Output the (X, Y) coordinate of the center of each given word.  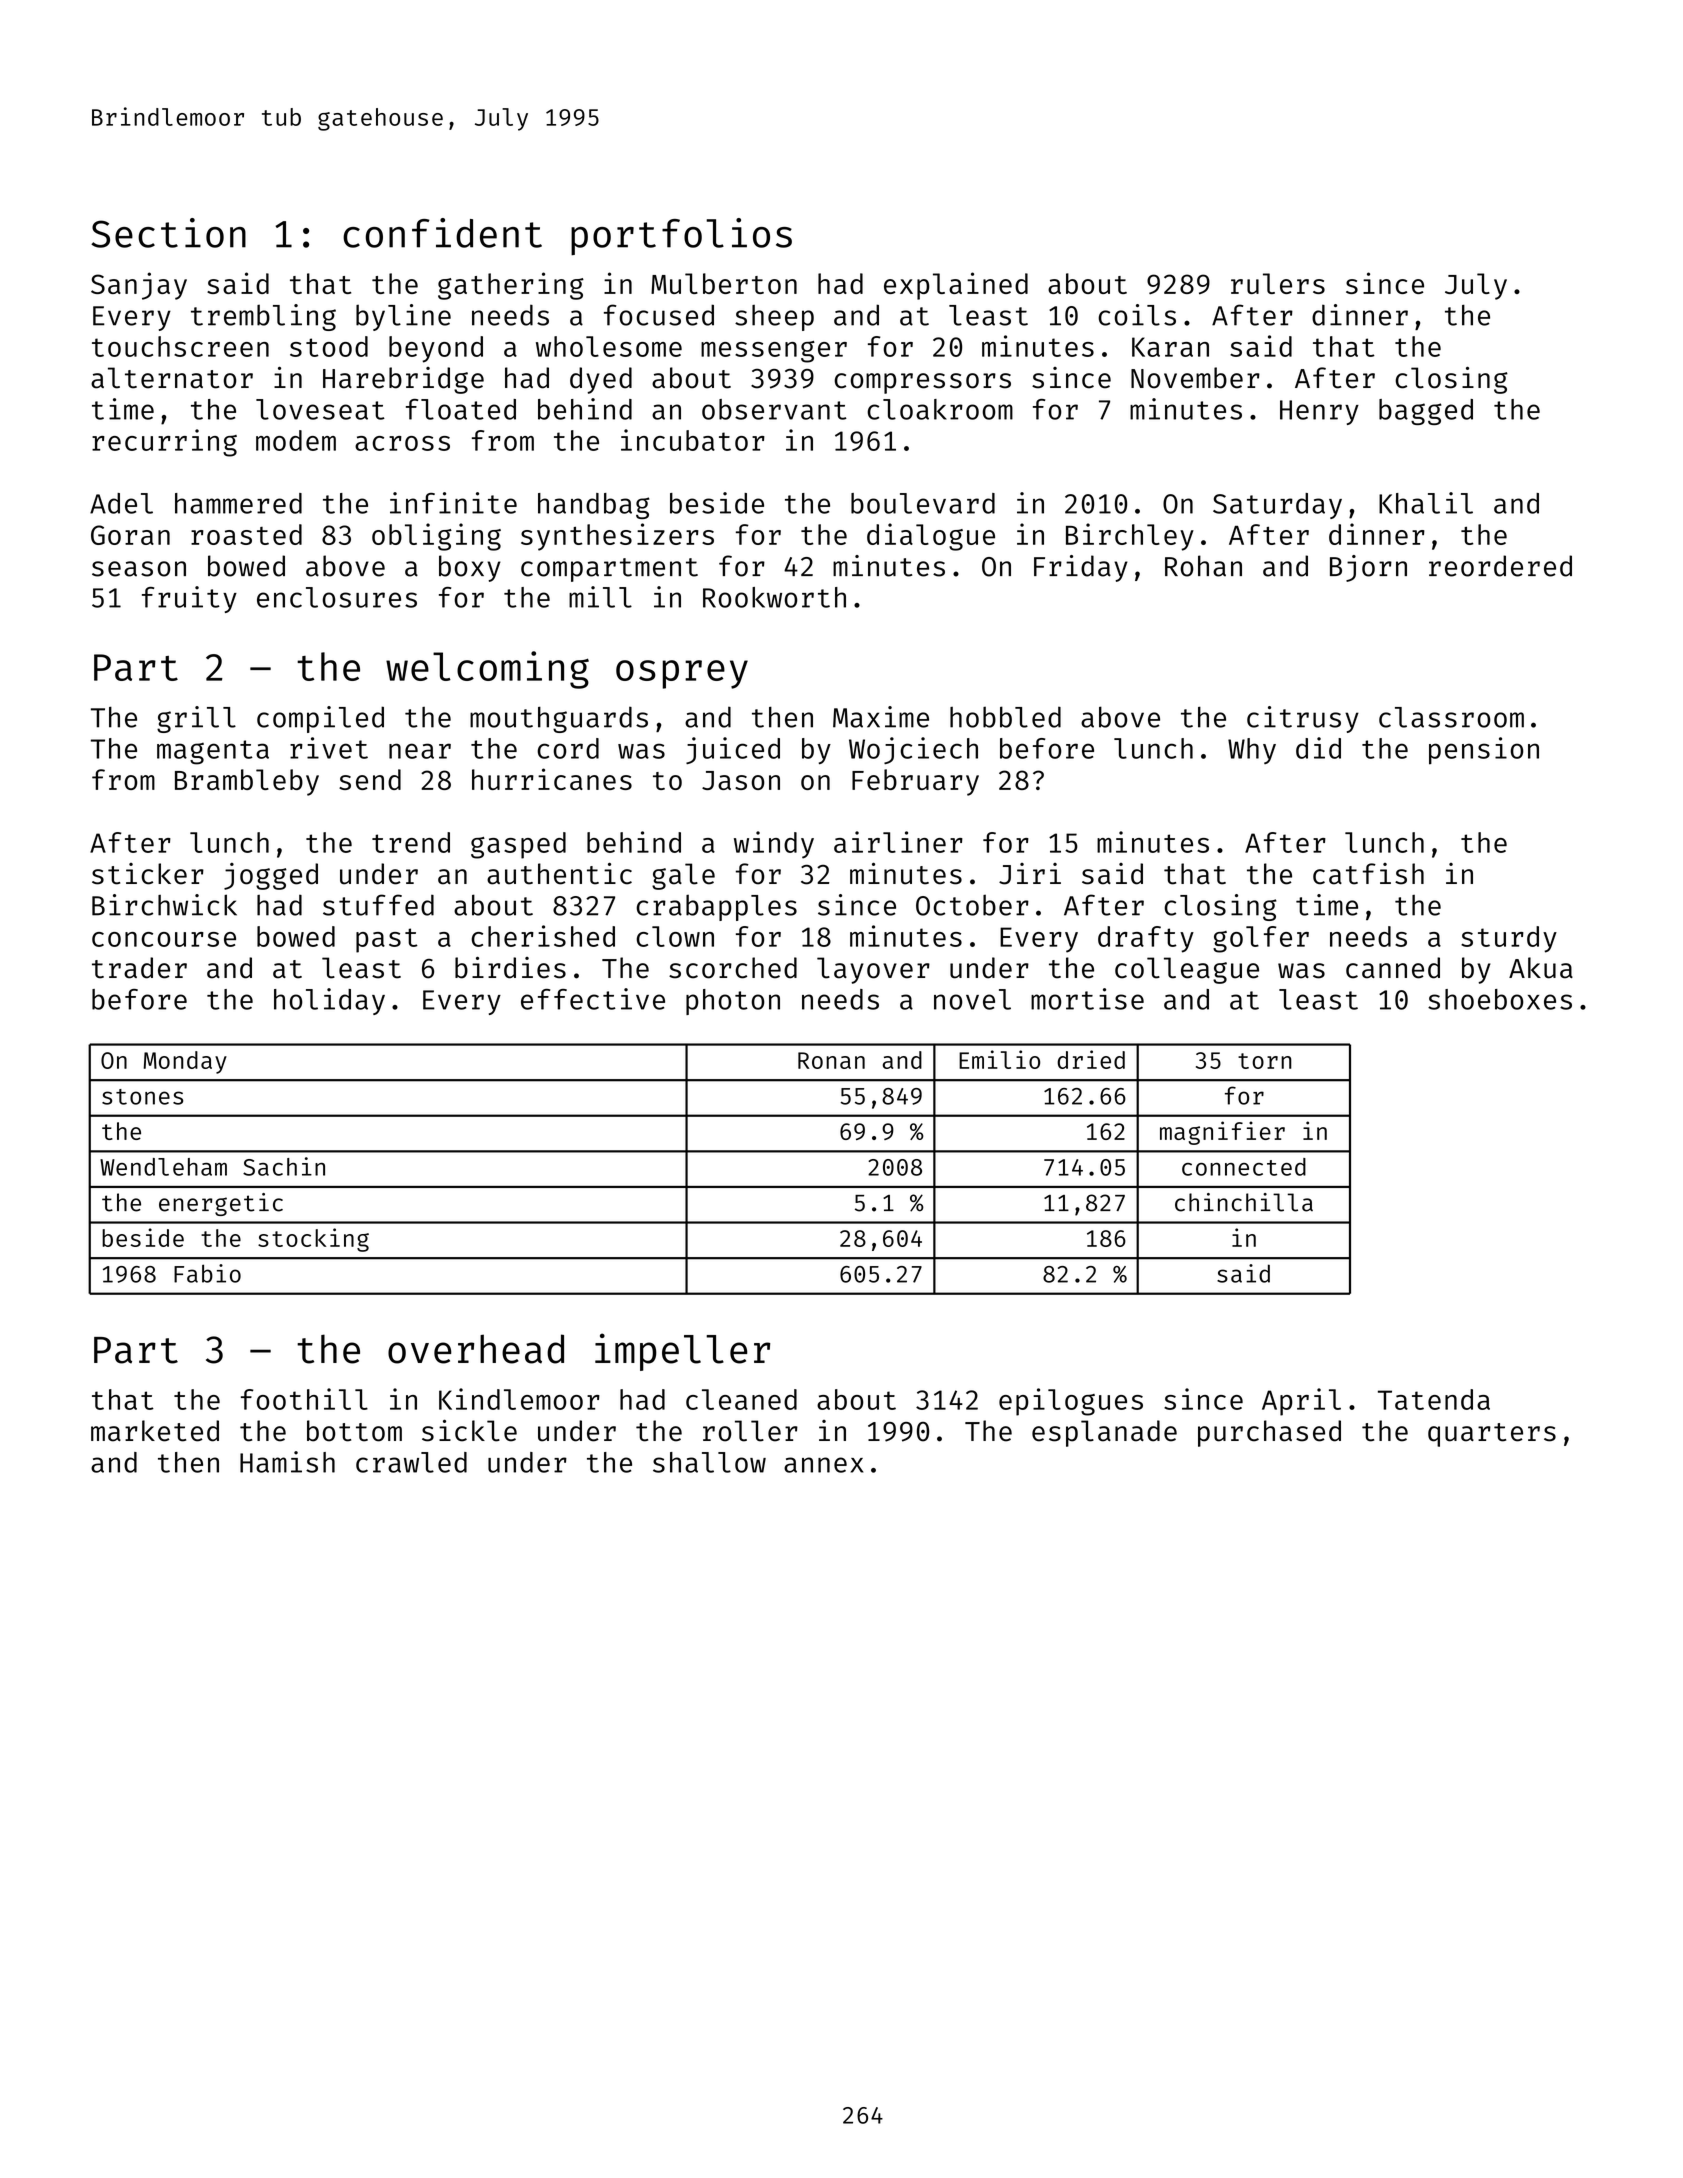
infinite (453, 503)
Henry (1319, 412)
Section (168, 233)
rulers (1278, 283)
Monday (185, 1062)
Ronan (831, 1060)
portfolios (681, 236)
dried (1091, 1059)
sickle (469, 1431)
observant (774, 409)
